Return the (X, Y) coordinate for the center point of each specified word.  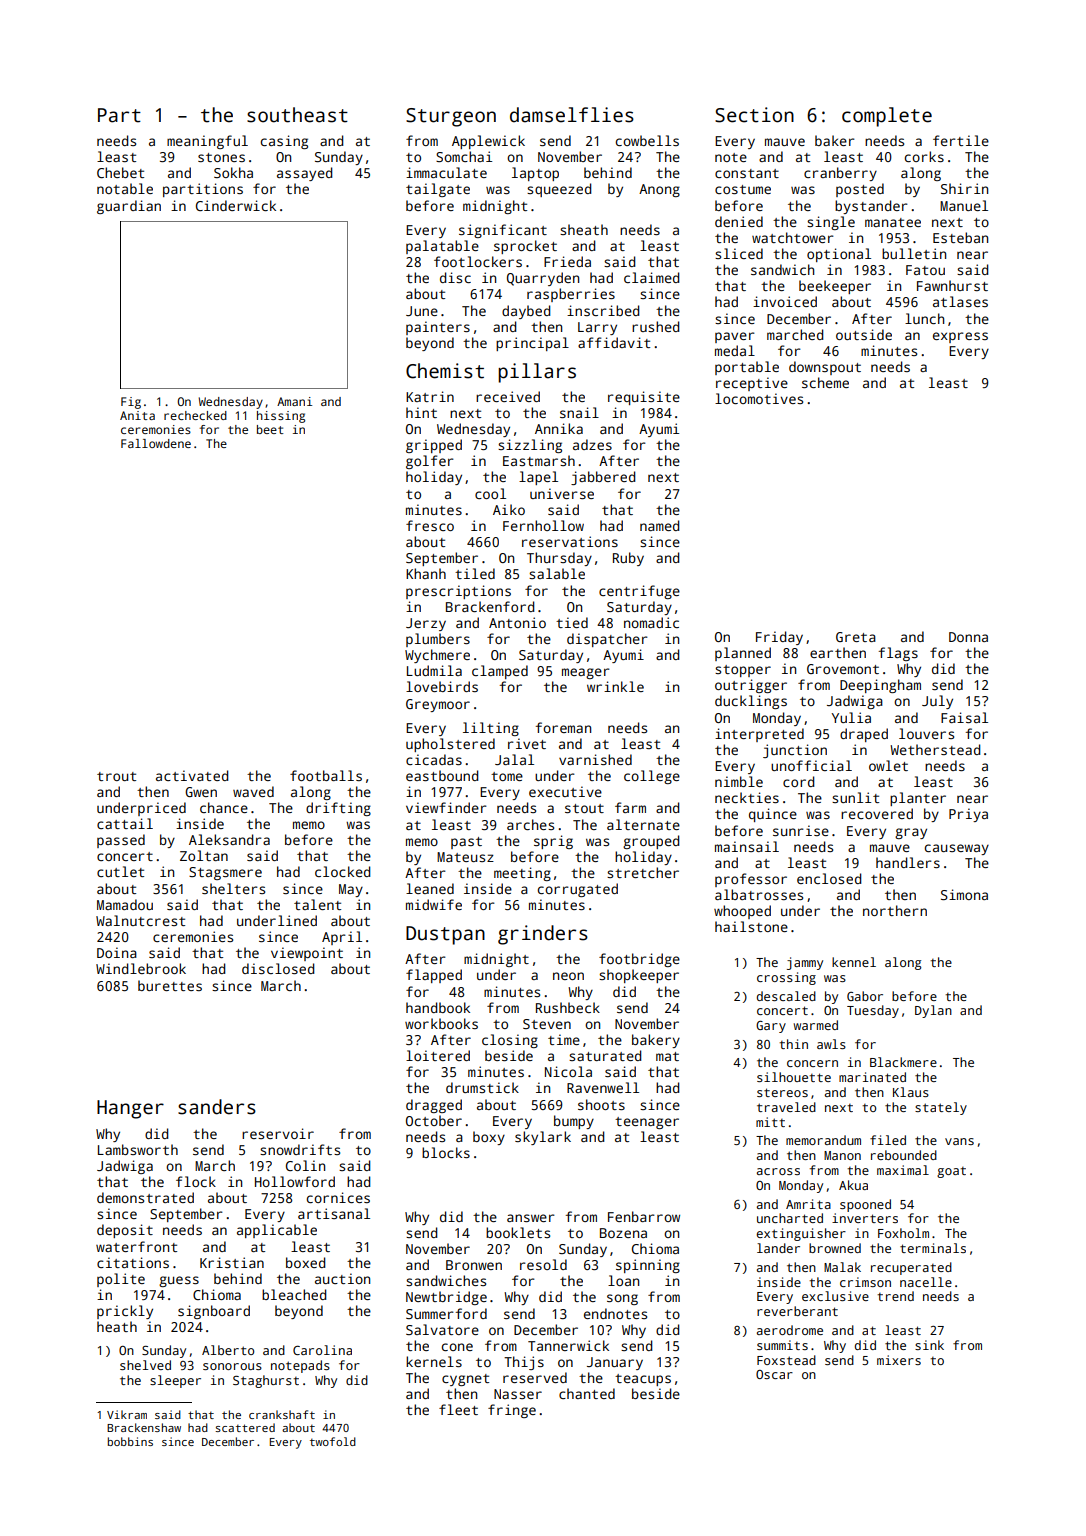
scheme (825, 382)
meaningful (207, 142)
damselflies (572, 115)
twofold (333, 1441)
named (659, 525)
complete (887, 117)
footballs (326, 775)
